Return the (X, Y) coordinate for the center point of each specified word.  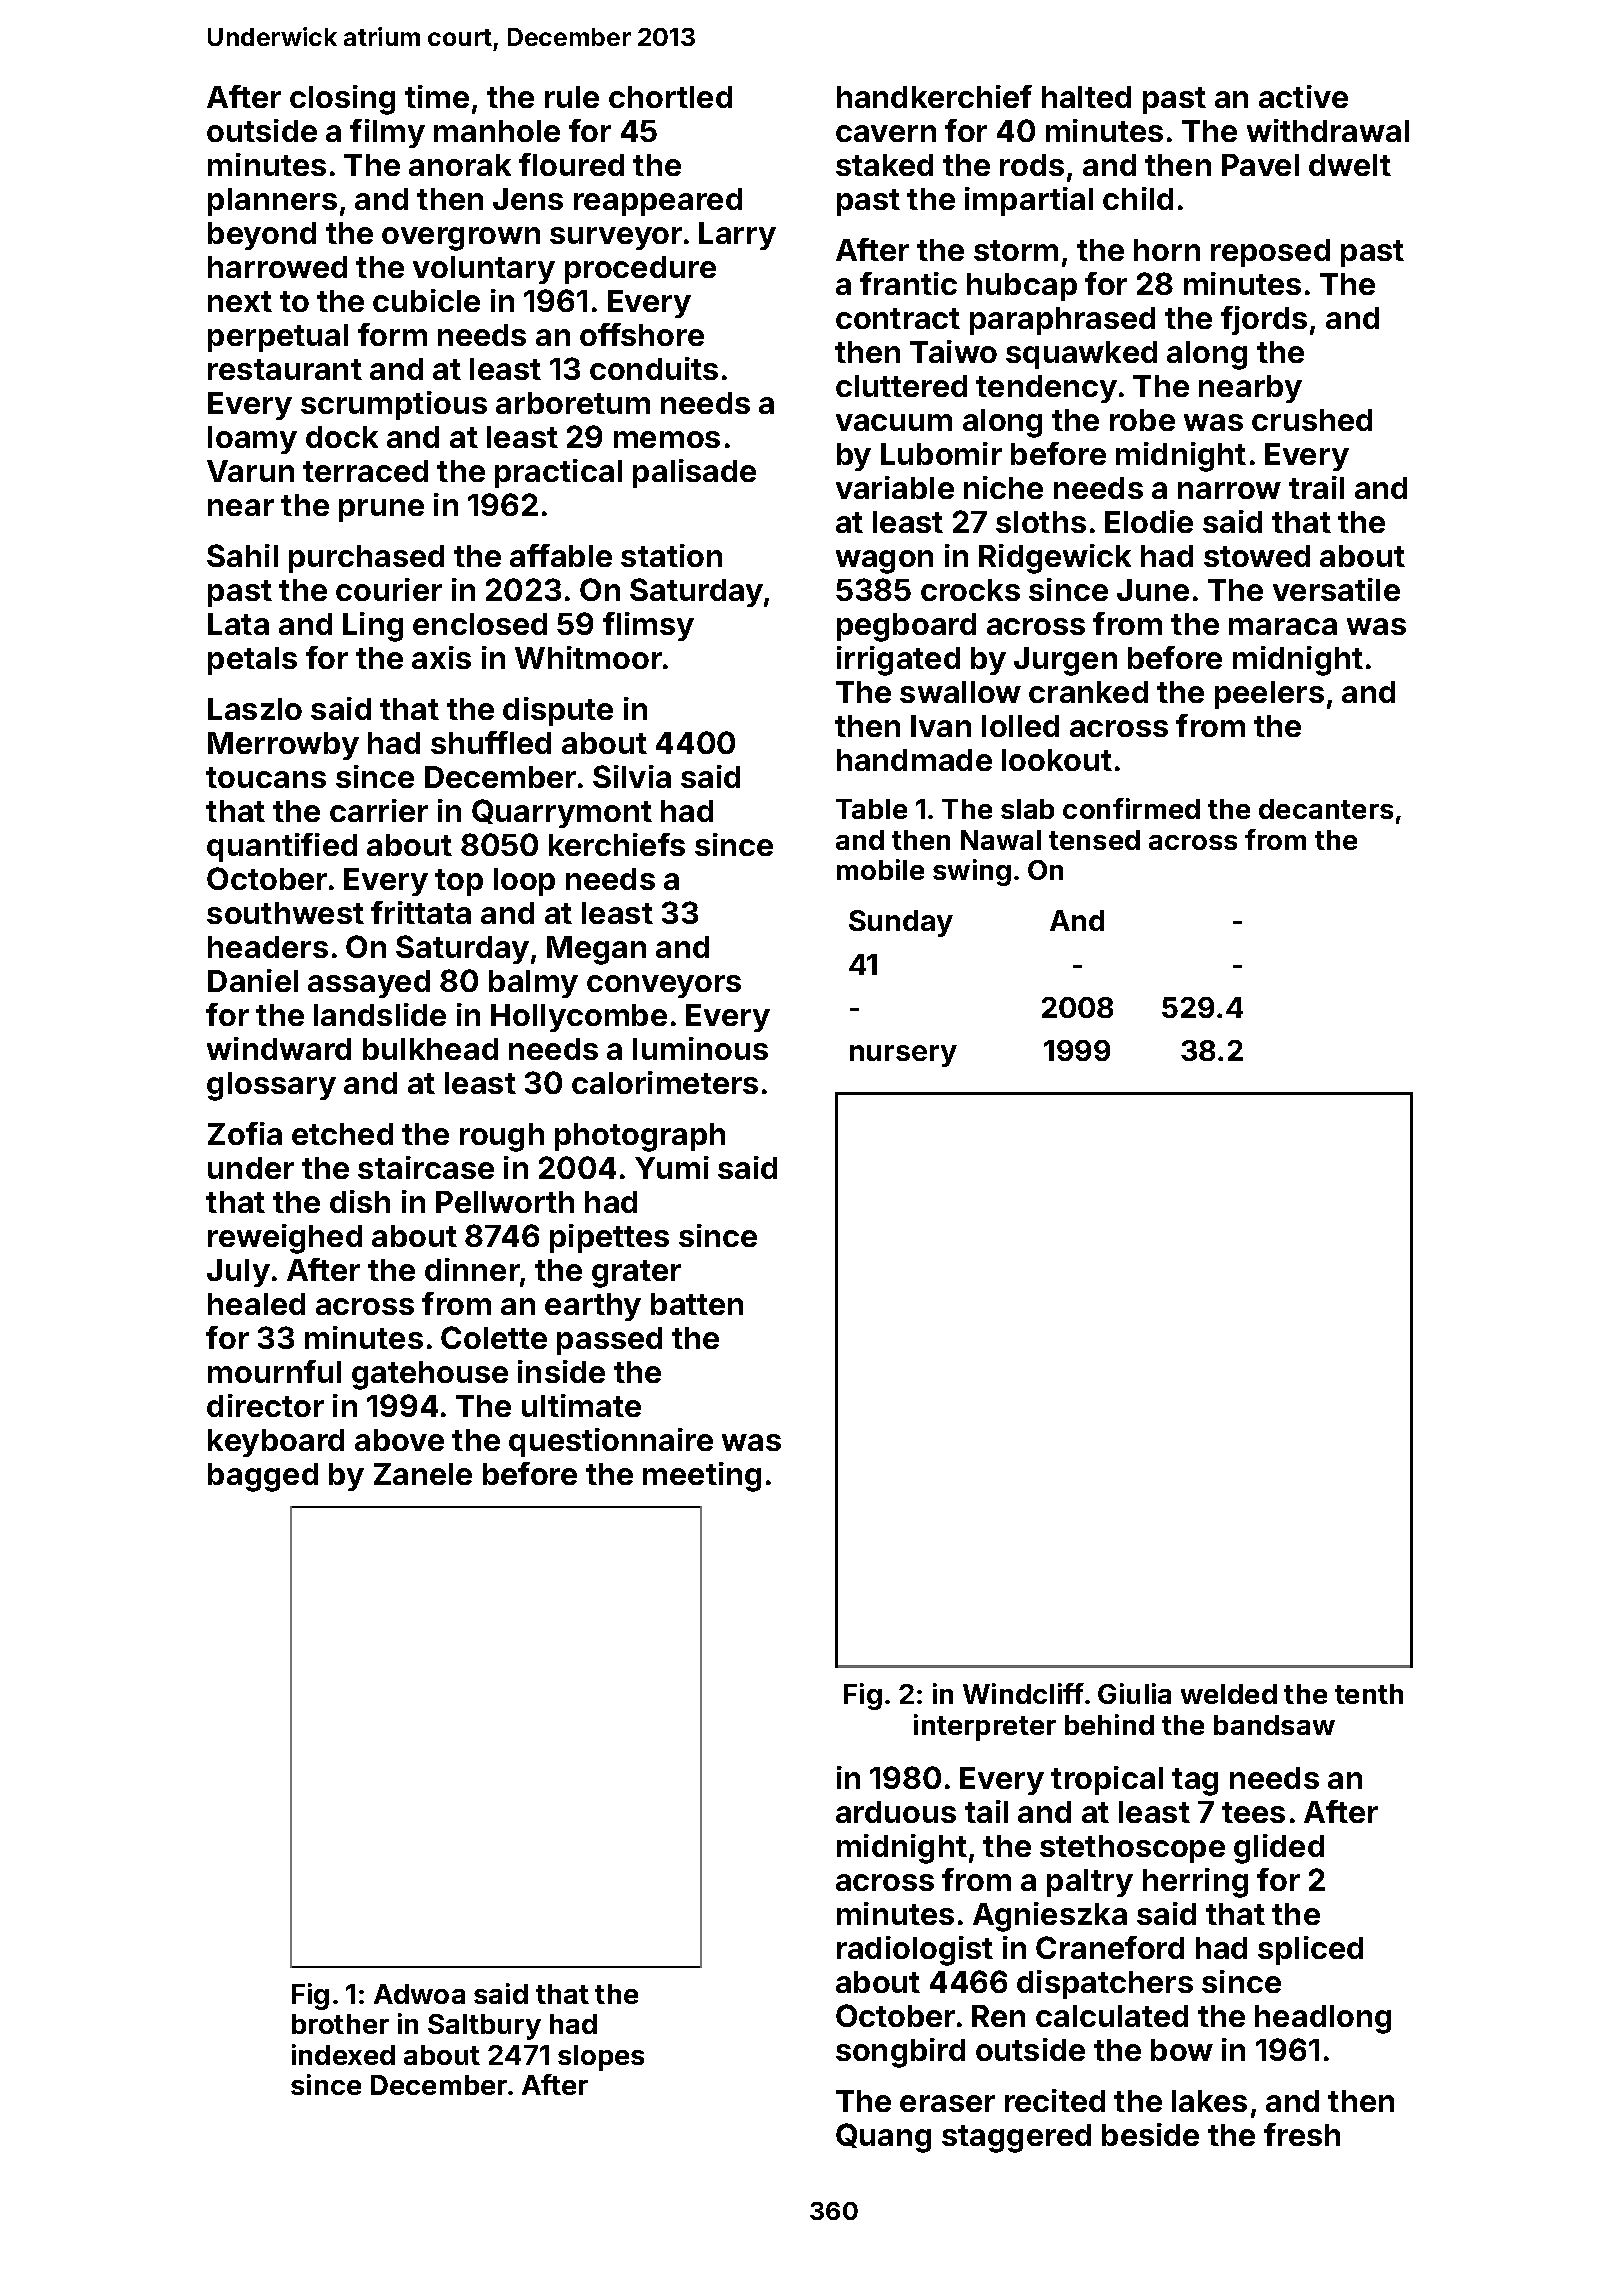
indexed (343, 2054)
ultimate (581, 1405)
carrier (379, 810)
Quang (883, 2138)
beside (1150, 2134)
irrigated (898, 661)
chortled (670, 97)
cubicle (426, 300)
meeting (702, 1477)
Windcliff (1023, 1693)
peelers (1269, 695)
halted (1086, 97)
